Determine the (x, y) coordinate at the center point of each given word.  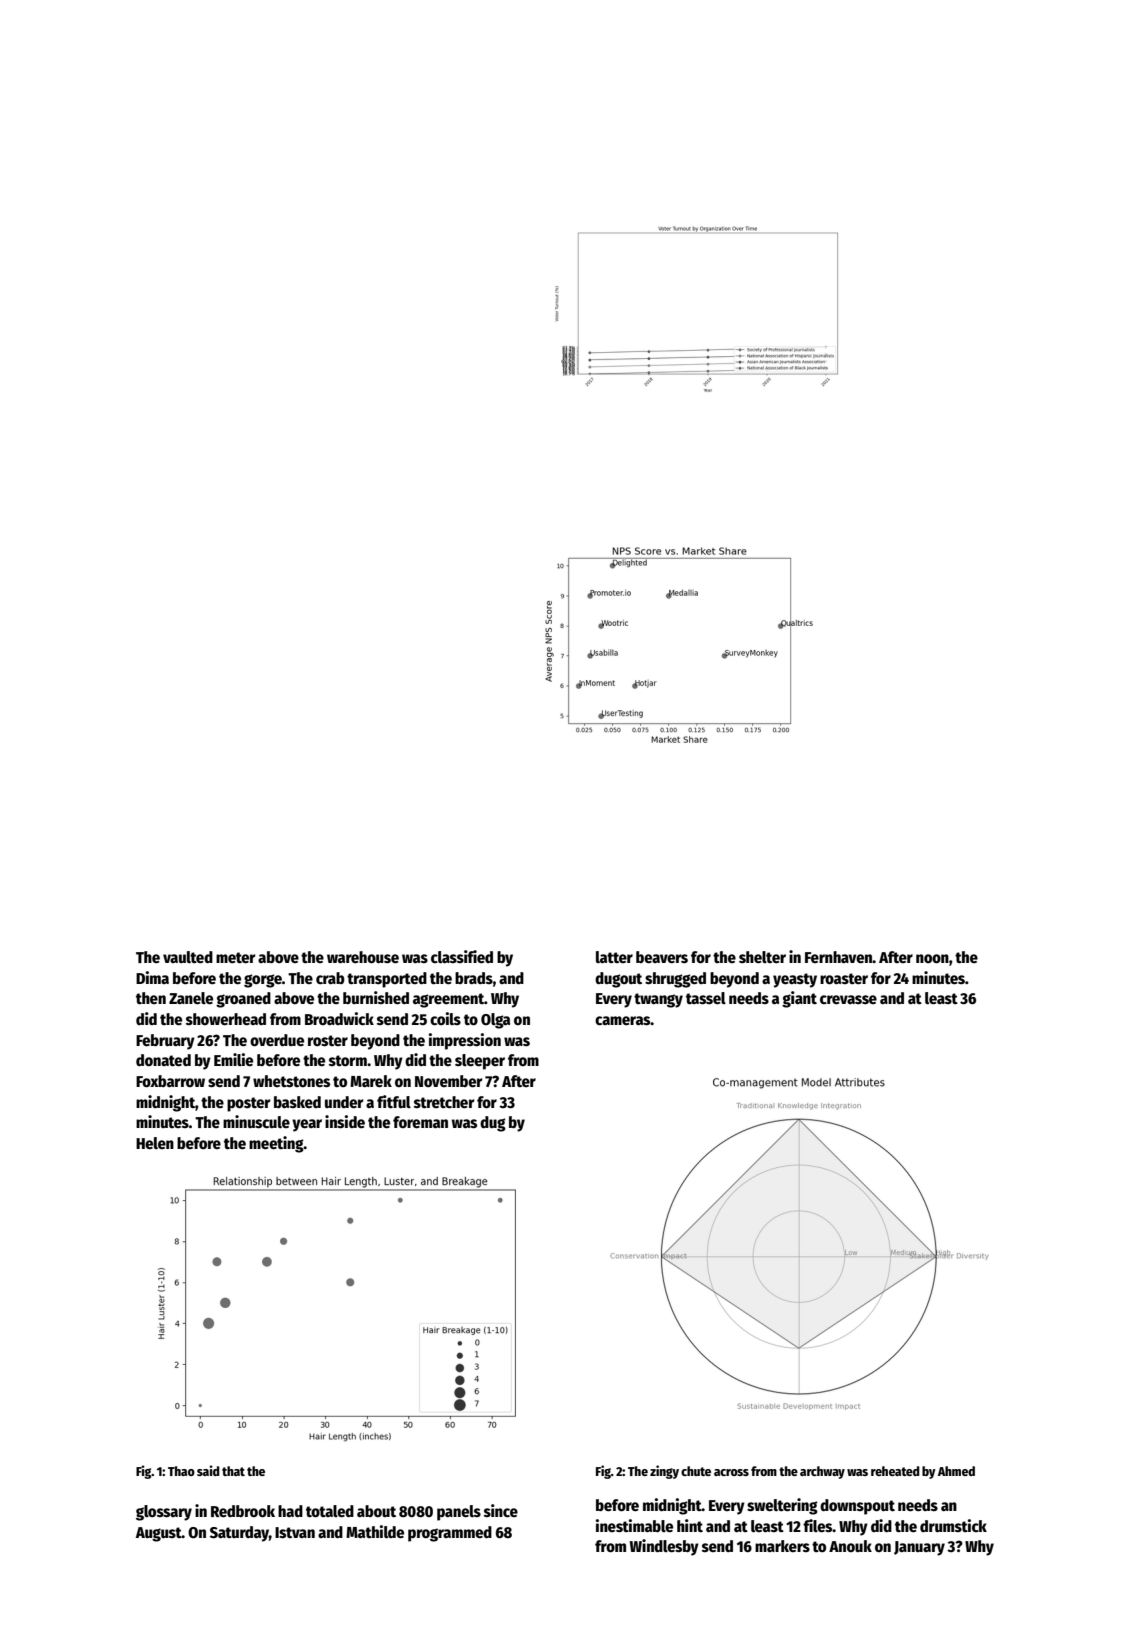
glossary (164, 1513)
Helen (155, 1143)
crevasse (848, 1000)
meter (235, 958)
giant (799, 999)
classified (462, 957)
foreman (420, 1122)
